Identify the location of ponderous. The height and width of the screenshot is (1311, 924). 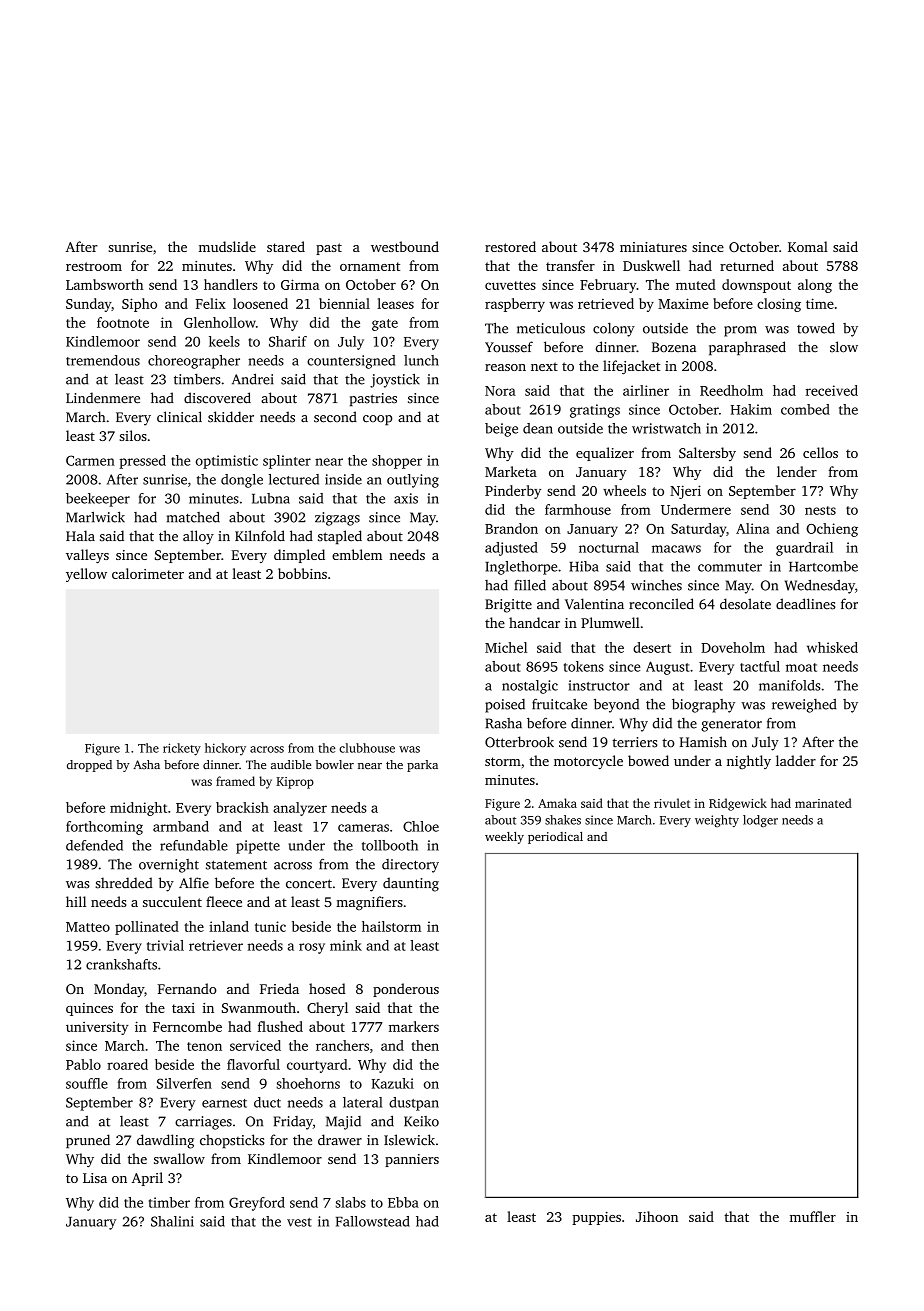
(406, 990).
